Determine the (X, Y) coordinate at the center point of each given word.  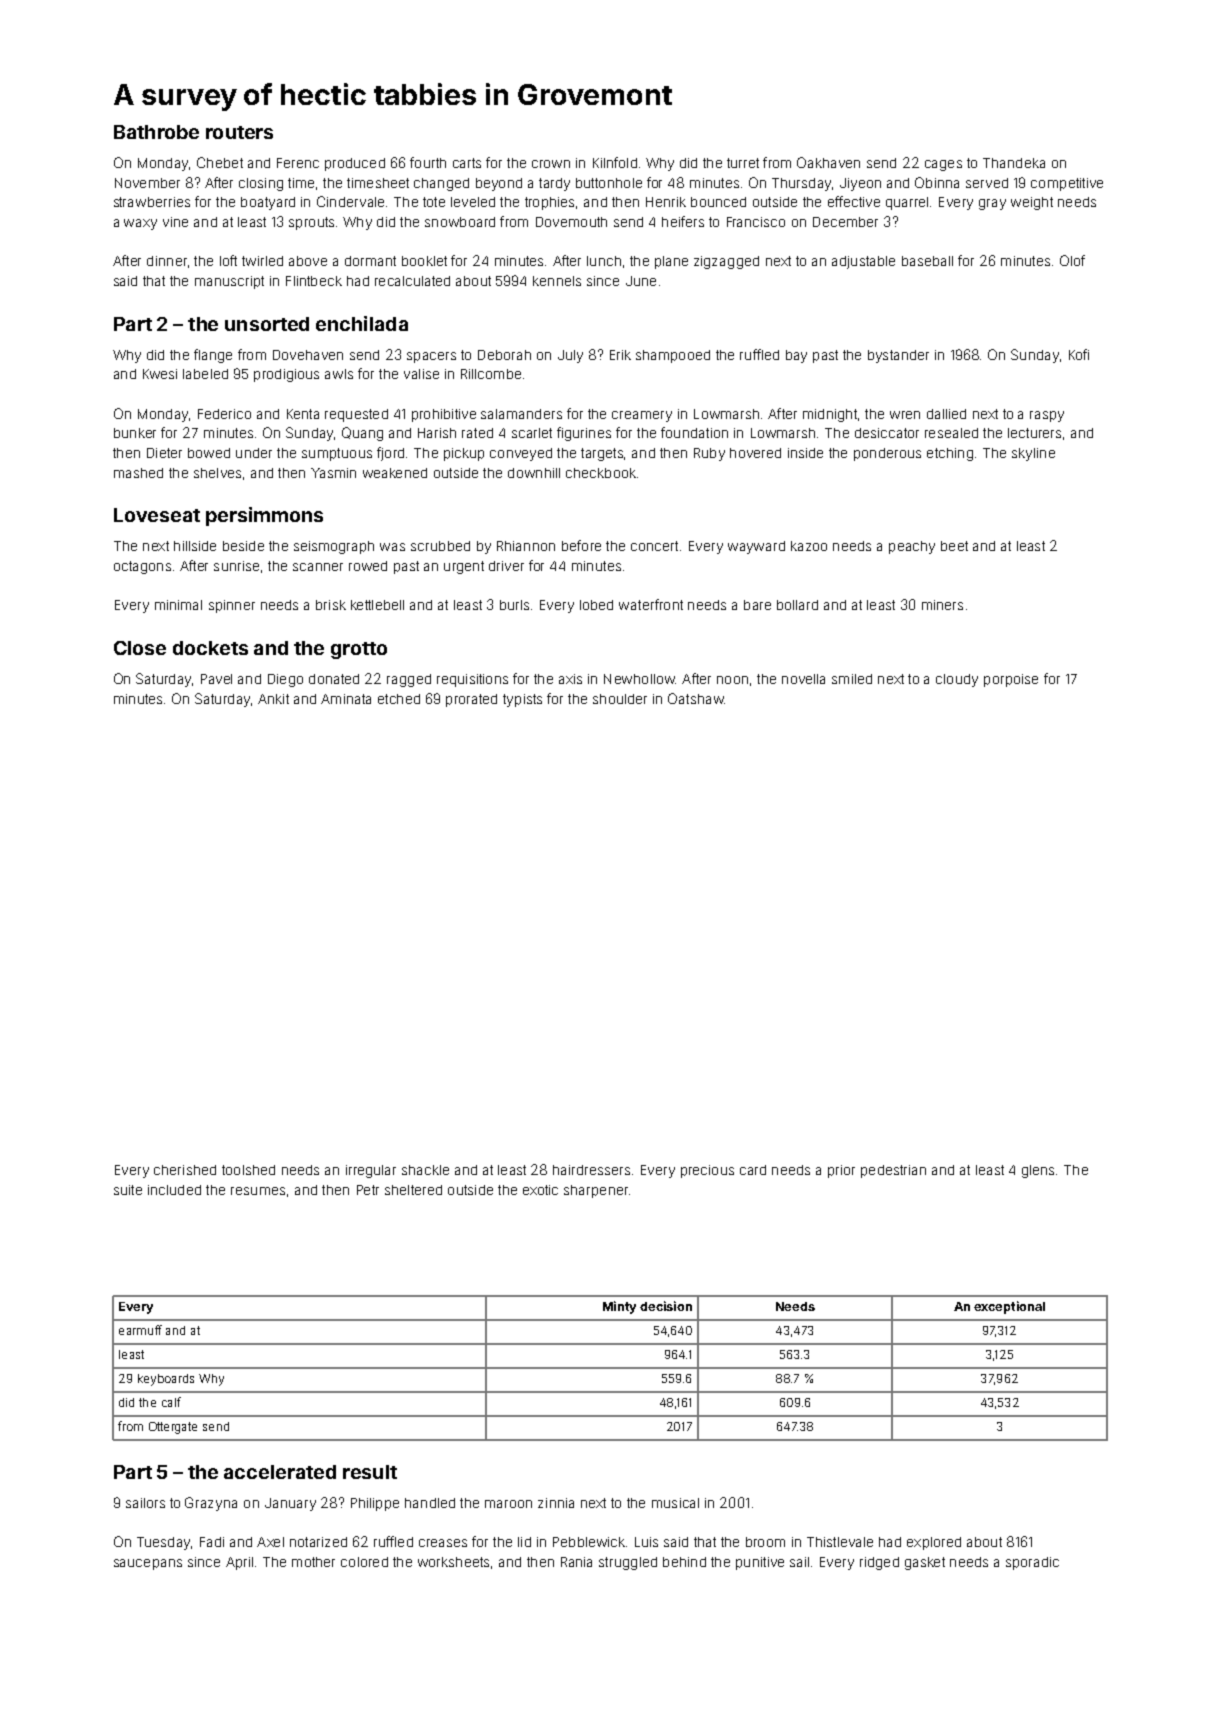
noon (732, 680)
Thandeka (1014, 163)
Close (140, 648)
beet (954, 546)
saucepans (148, 1564)
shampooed (673, 356)
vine (175, 222)
